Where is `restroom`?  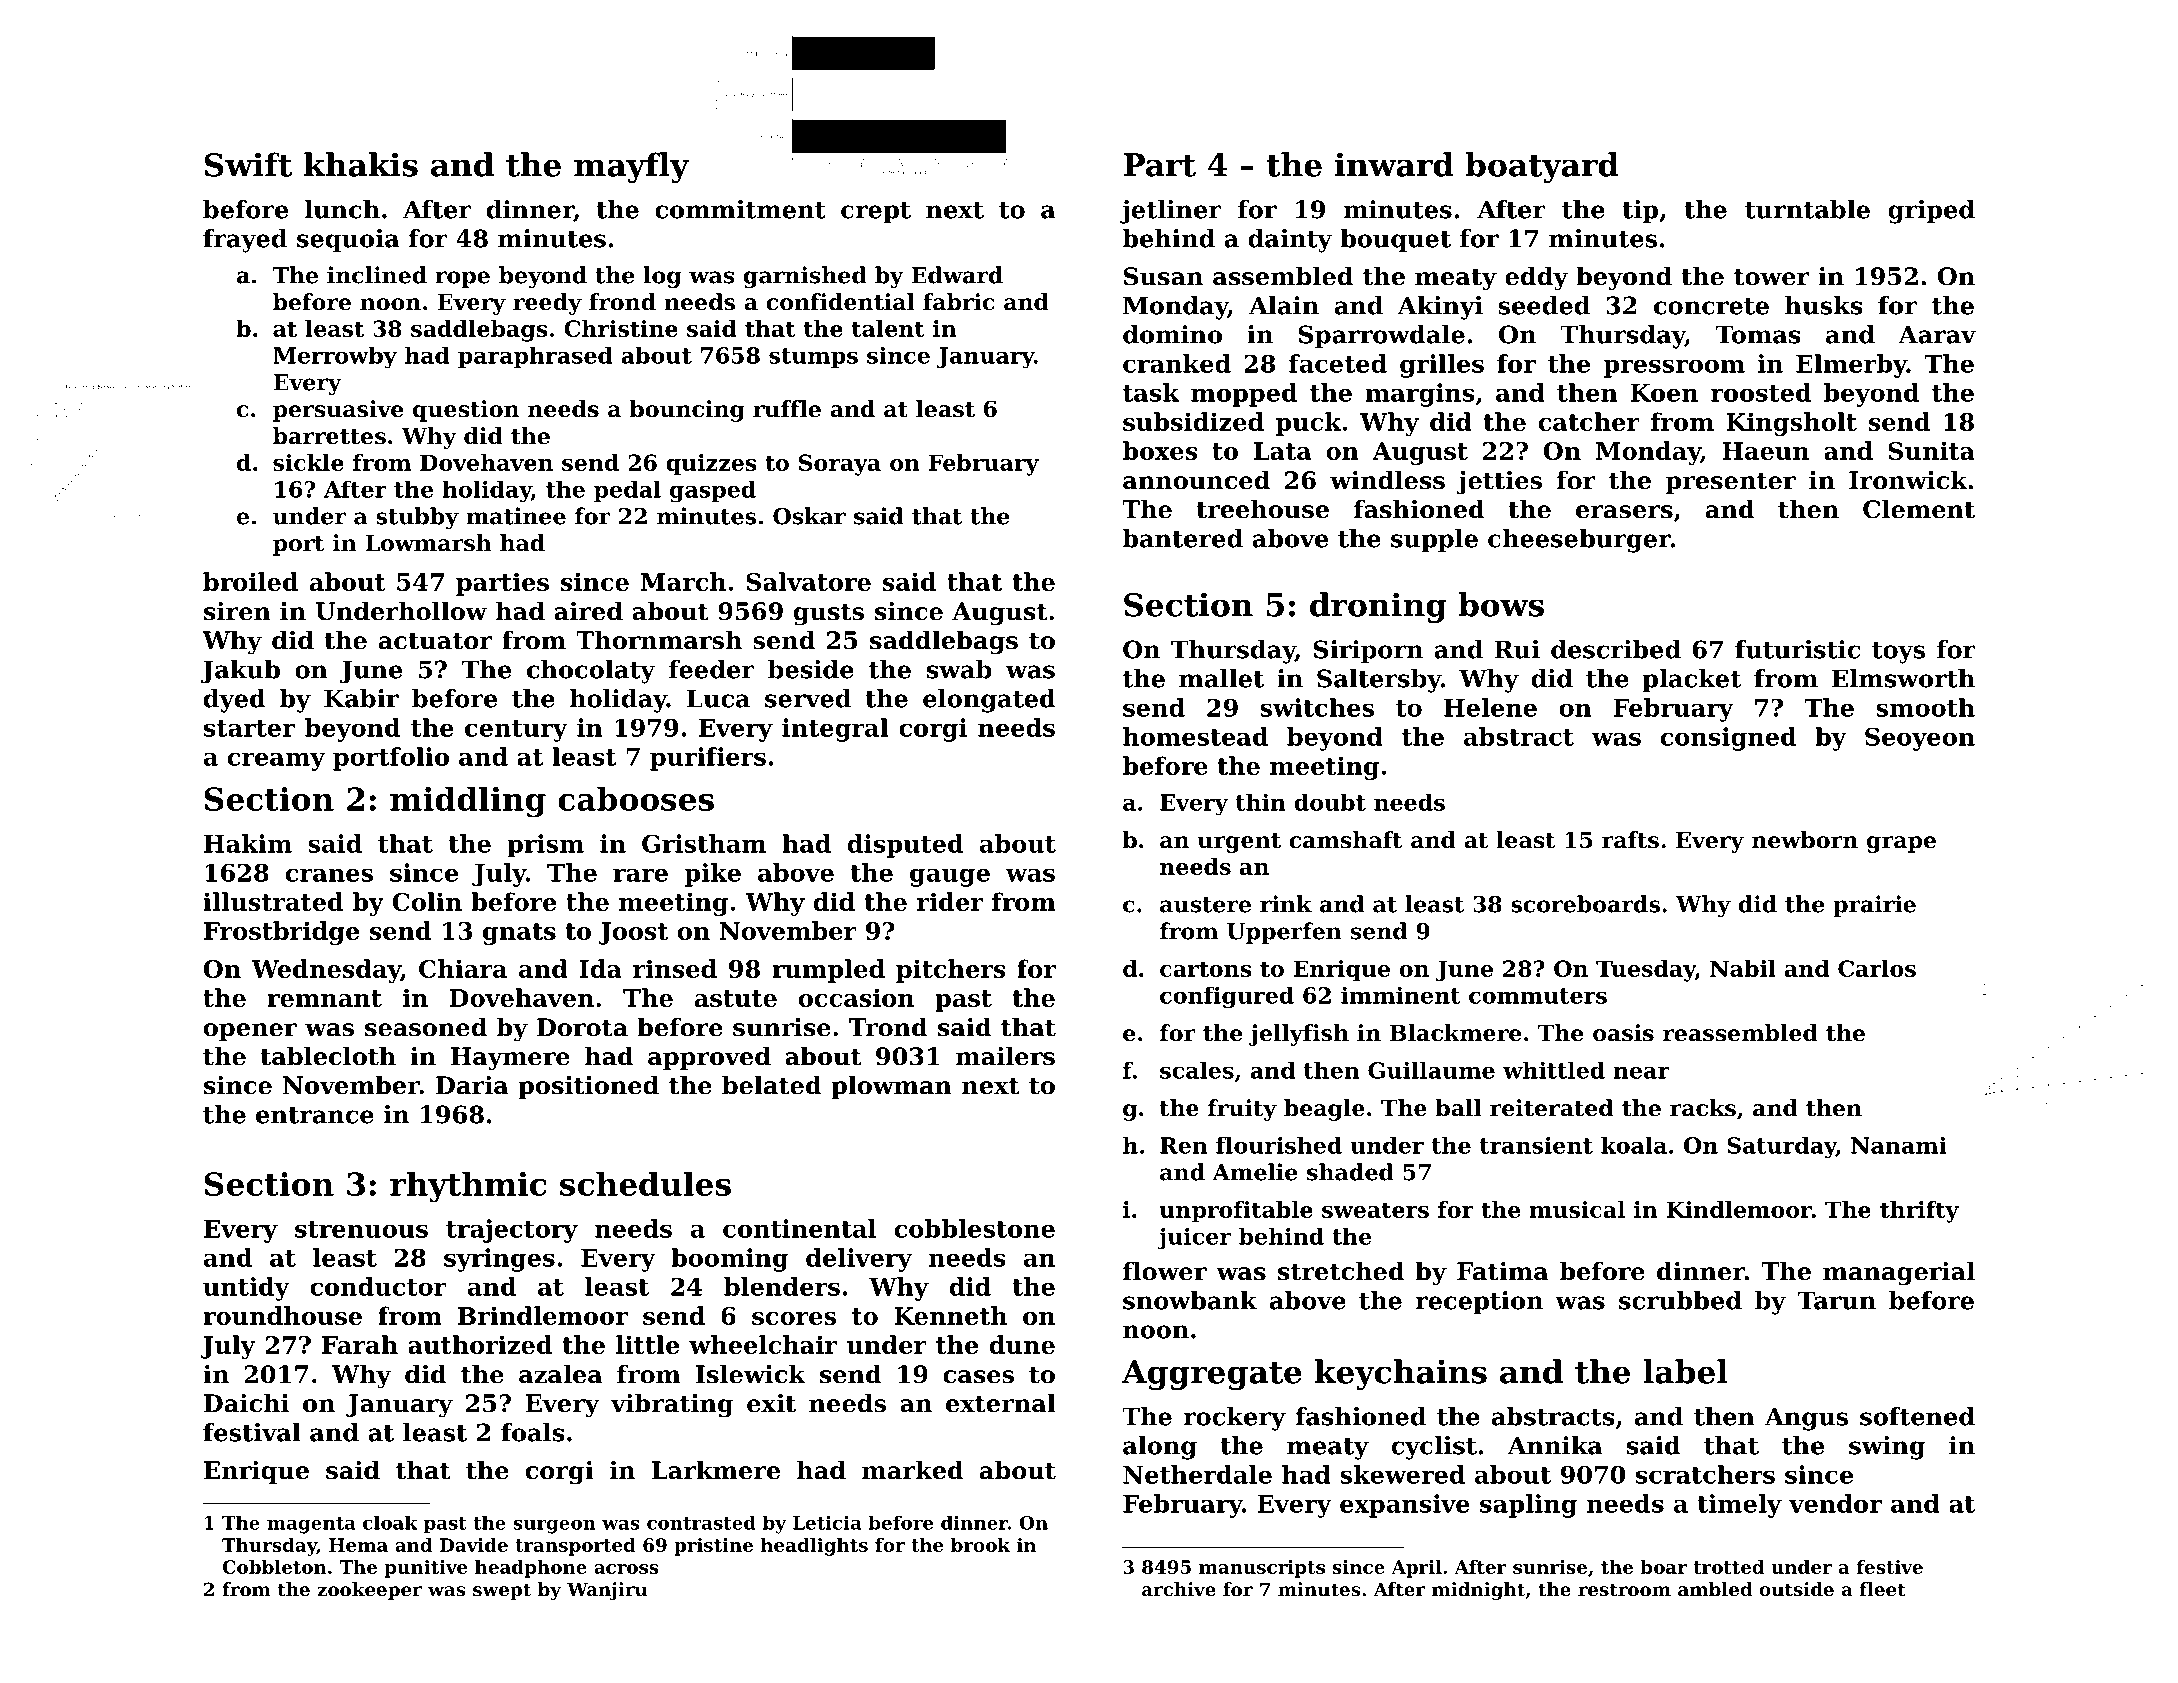
restroom is located at coordinates (1624, 1590).
